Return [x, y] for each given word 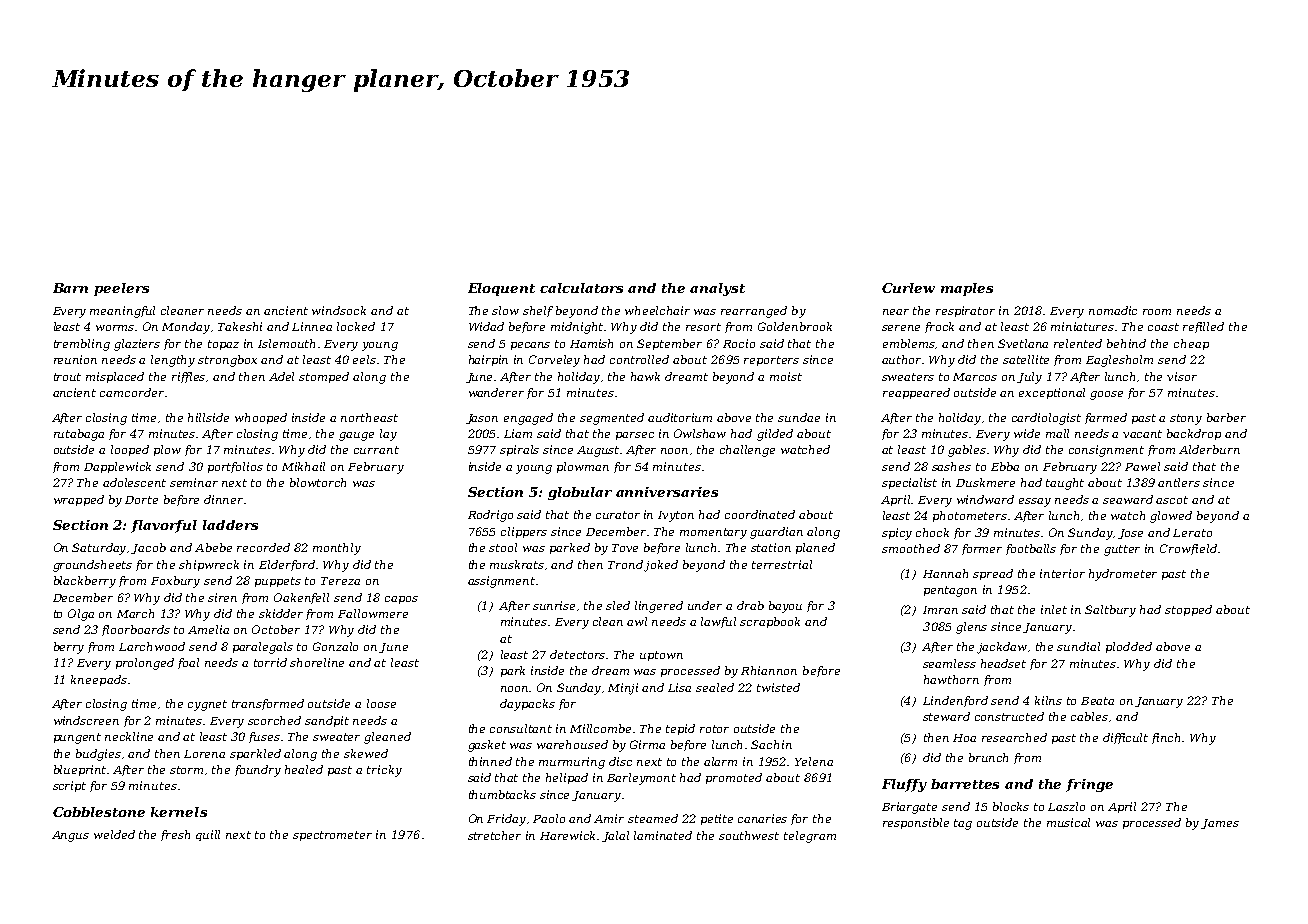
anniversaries [667, 492]
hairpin [488, 360]
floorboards [136, 630]
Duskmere [985, 482]
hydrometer [1123, 575]
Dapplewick [117, 467]
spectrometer [332, 836]
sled [618, 605]
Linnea [312, 326]
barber [1226, 417]
